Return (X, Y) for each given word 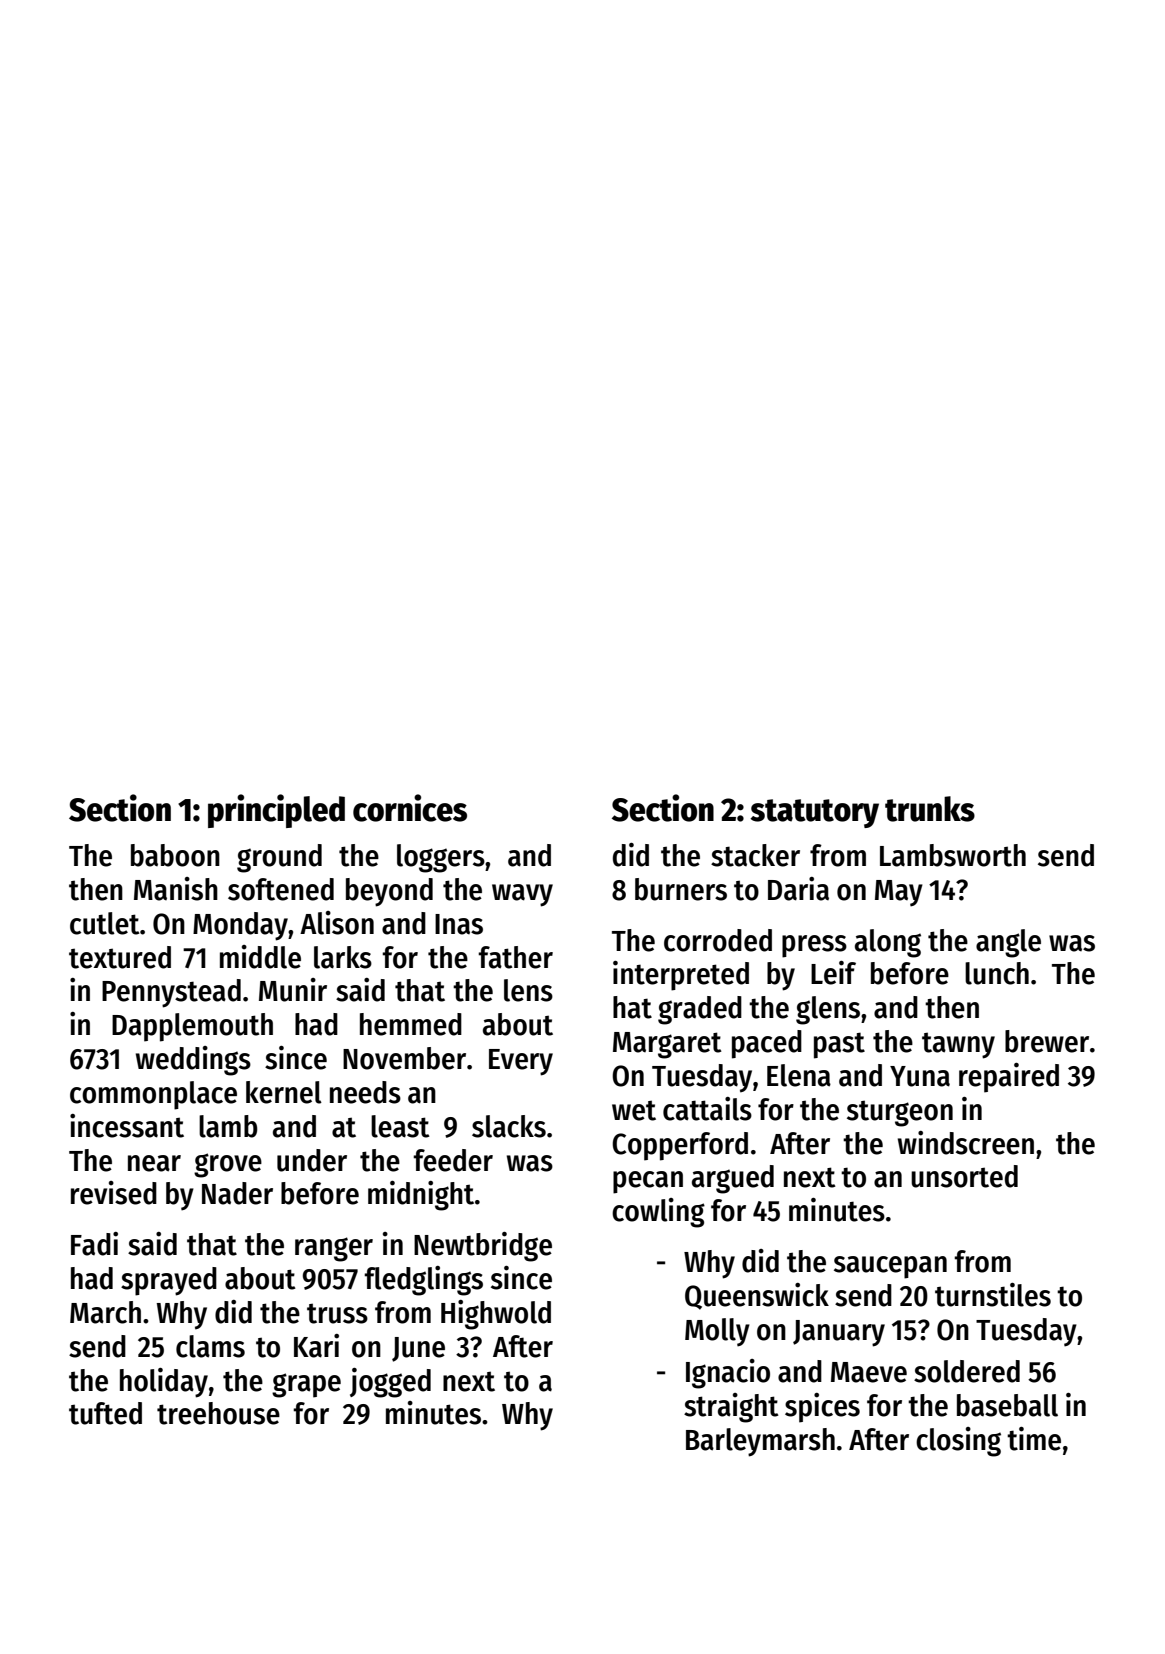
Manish (176, 889)
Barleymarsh (760, 1442)
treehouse (218, 1413)
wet (634, 1110)
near (154, 1163)
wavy (522, 895)
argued (733, 1179)
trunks (930, 809)
